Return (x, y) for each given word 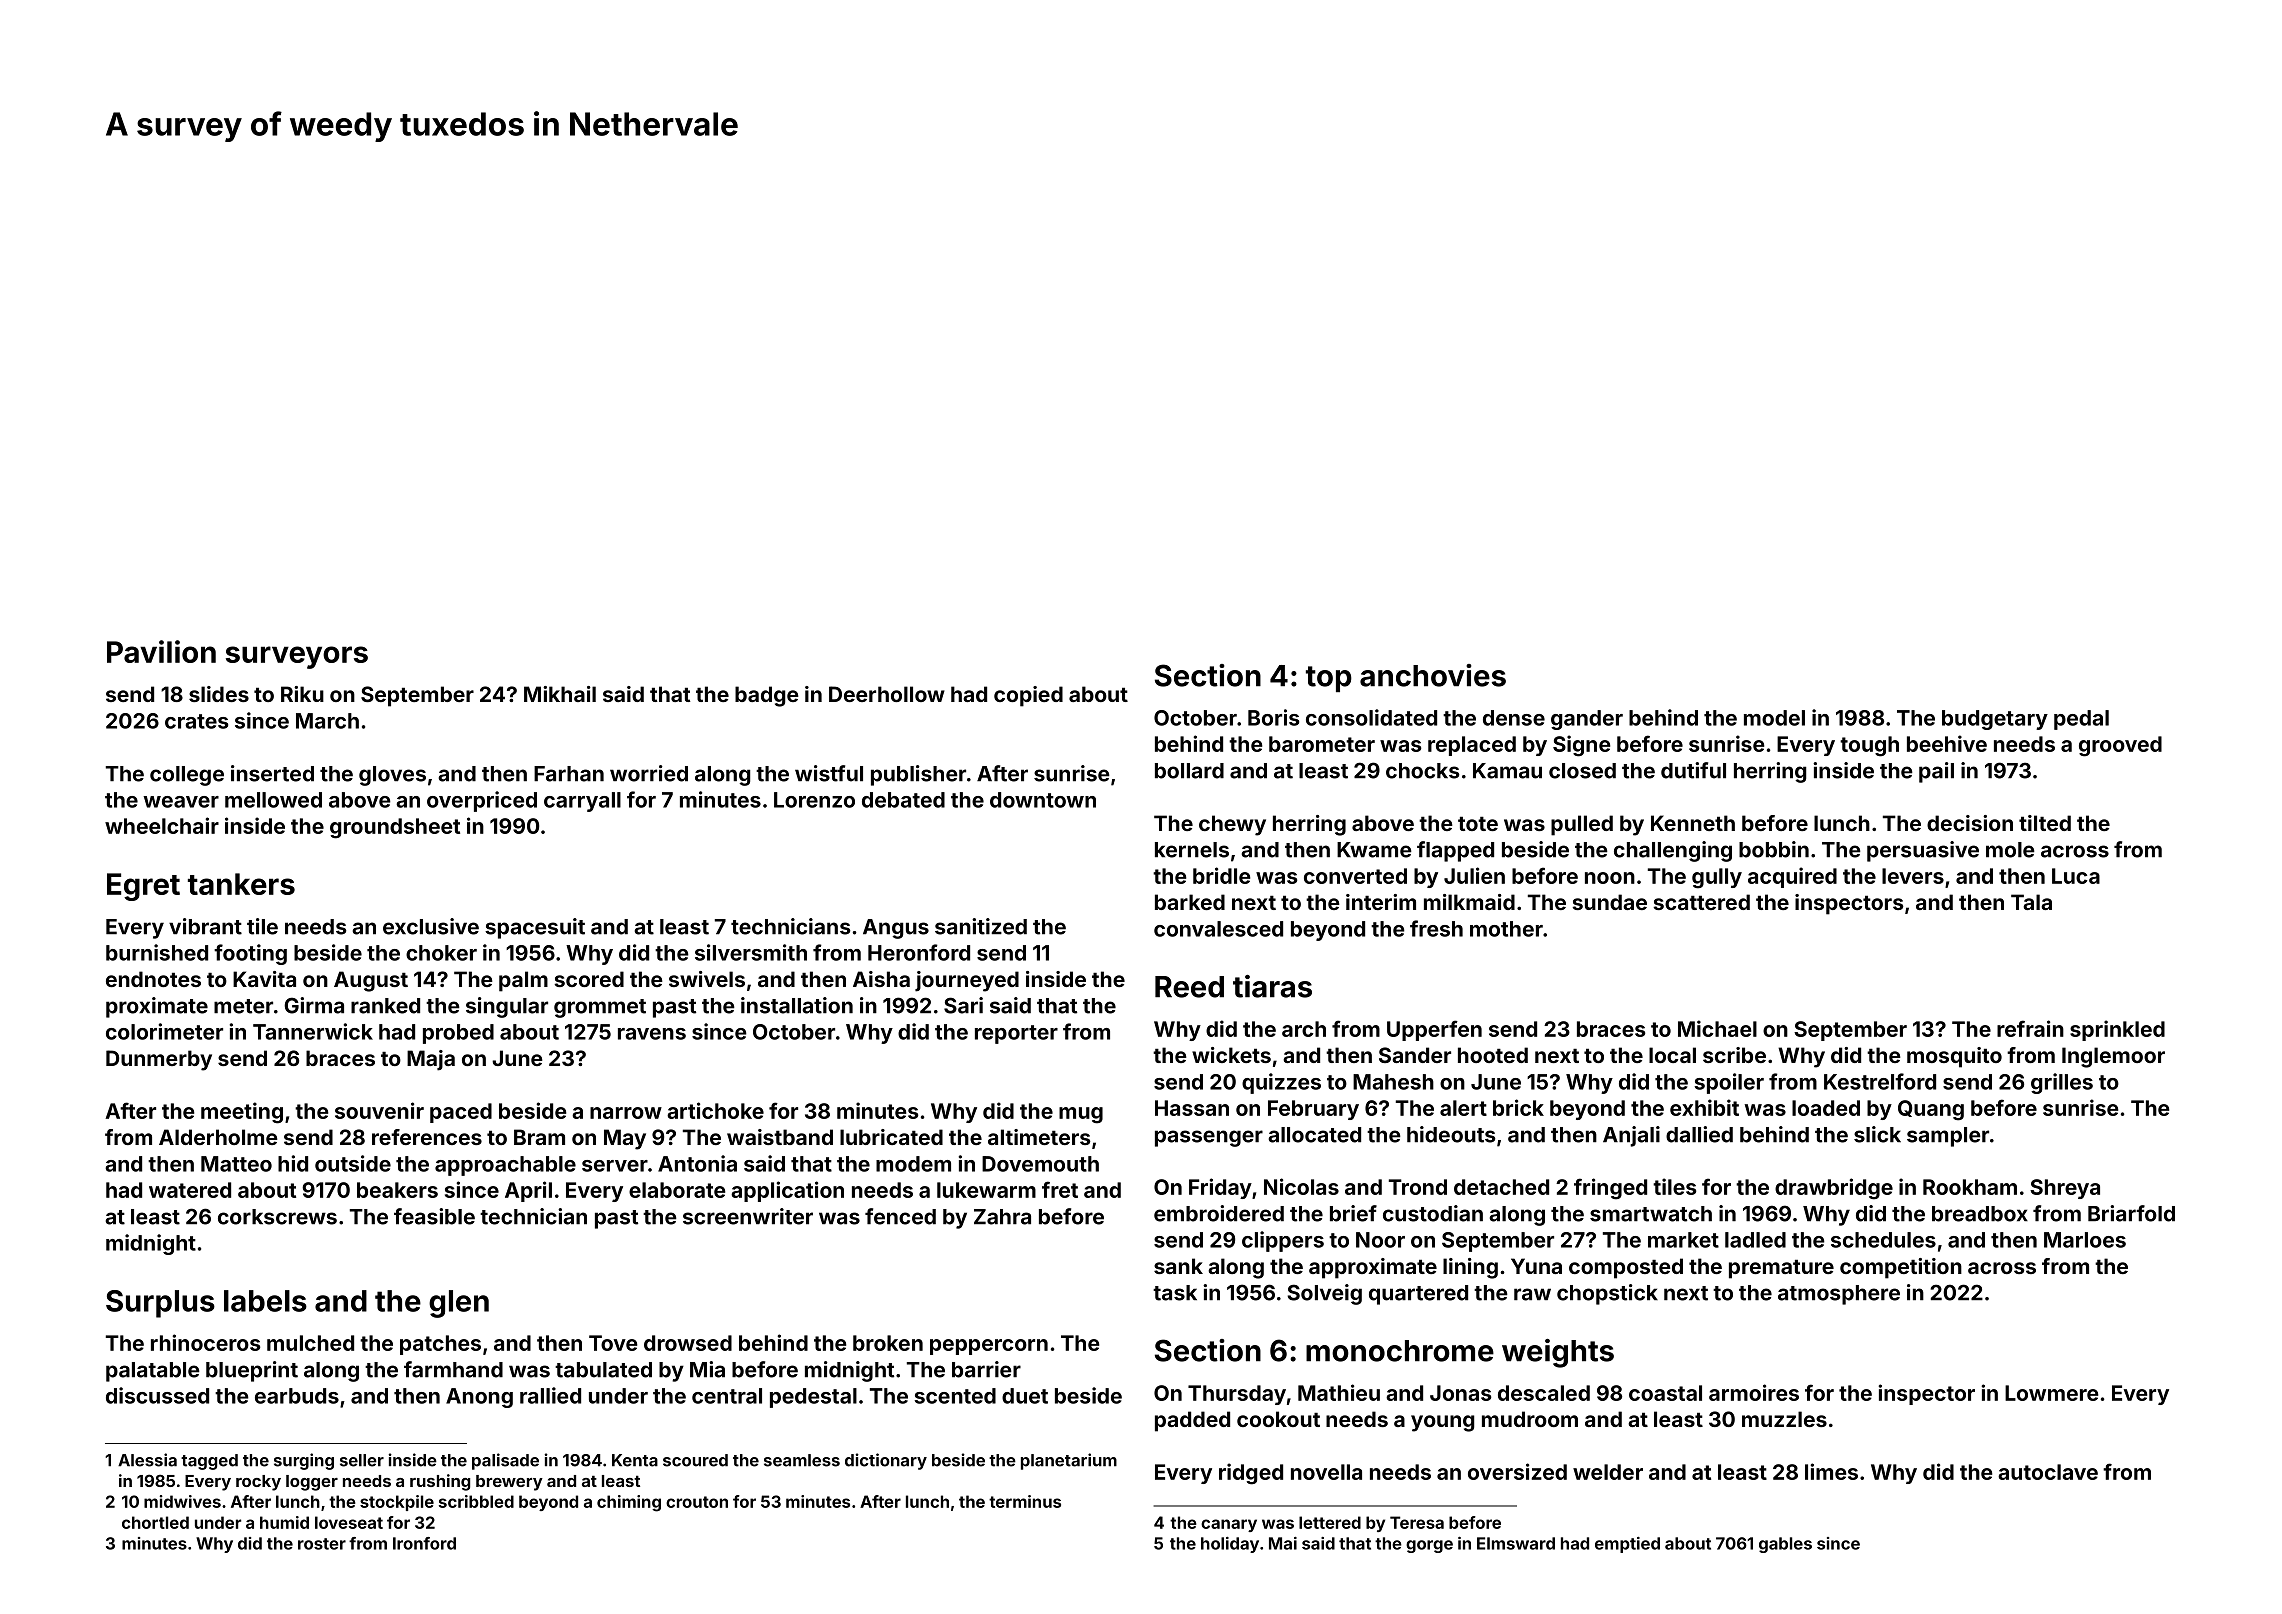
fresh (1436, 928)
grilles (2062, 1083)
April (528, 1191)
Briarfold (2131, 1213)
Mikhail (560, 694)
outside (353, 1163)
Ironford (424, 1543)
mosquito (1954, 1057)
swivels (707, 979)
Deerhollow (887, 694)
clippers (1283, 1241)
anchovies (1433, 675)
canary (1229, 1525)
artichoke (715, 1110)
